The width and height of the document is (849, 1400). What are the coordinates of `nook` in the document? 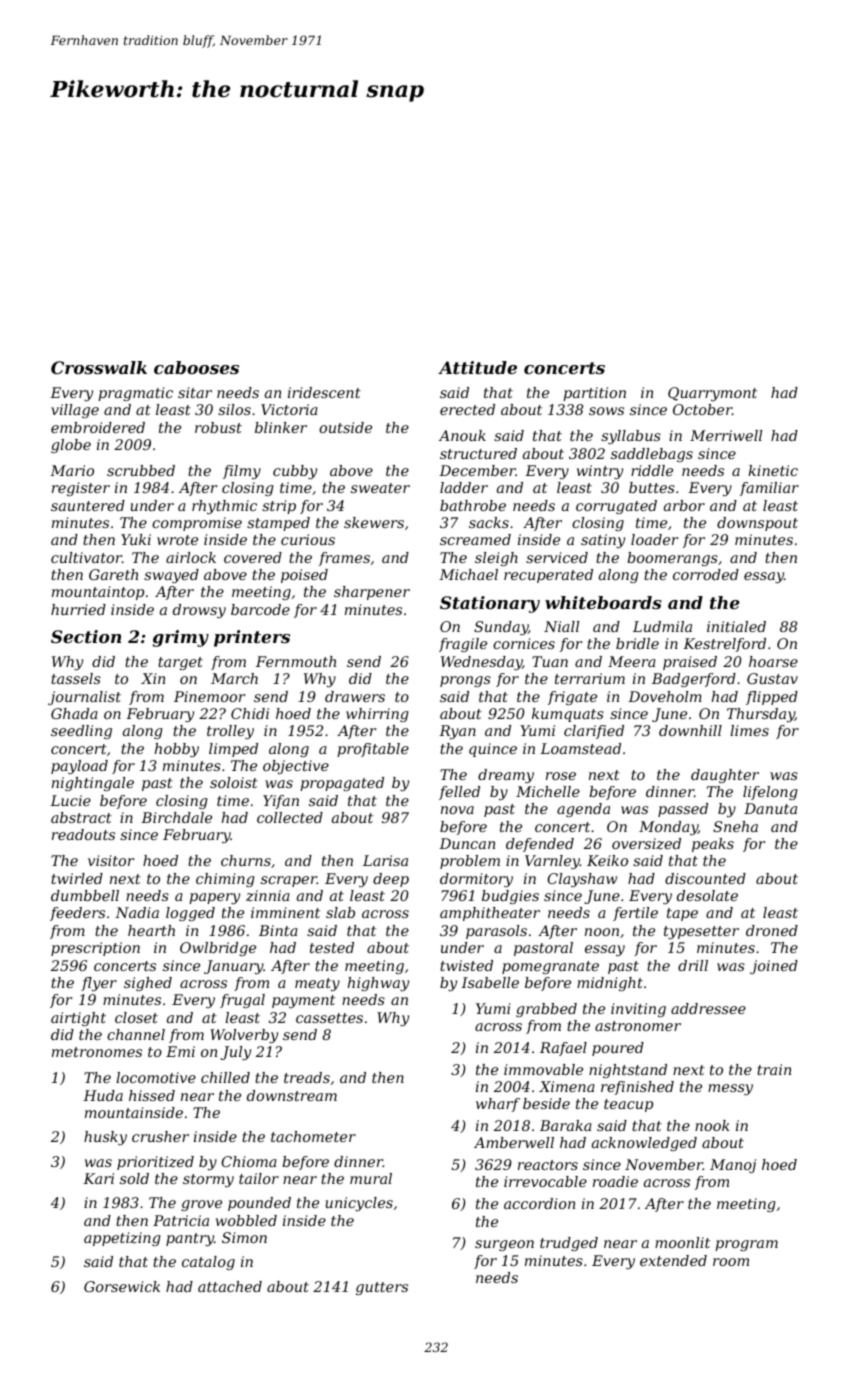 It's located at (712, 1125).
